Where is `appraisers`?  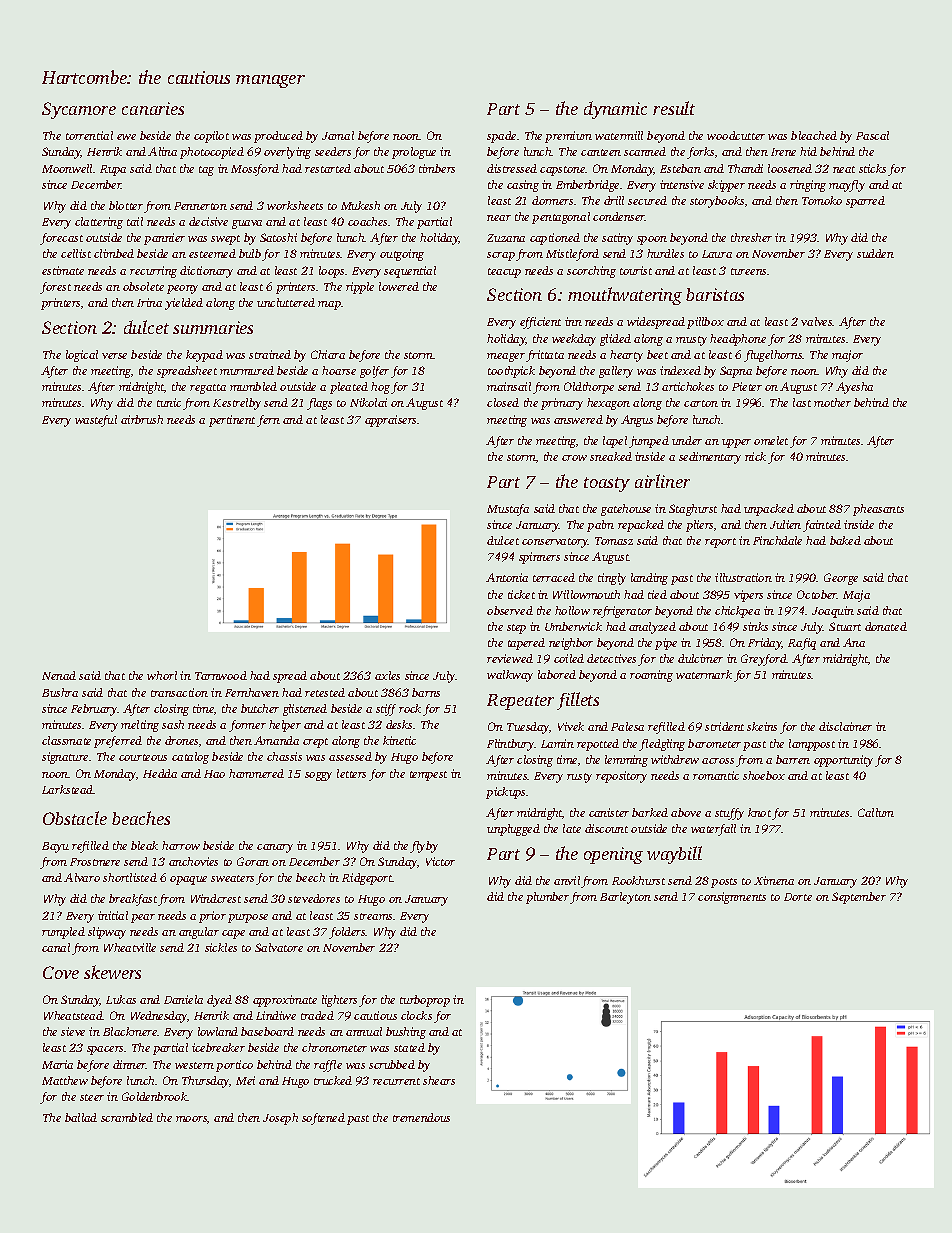 appraisers is located at coordinates (391, 421).
